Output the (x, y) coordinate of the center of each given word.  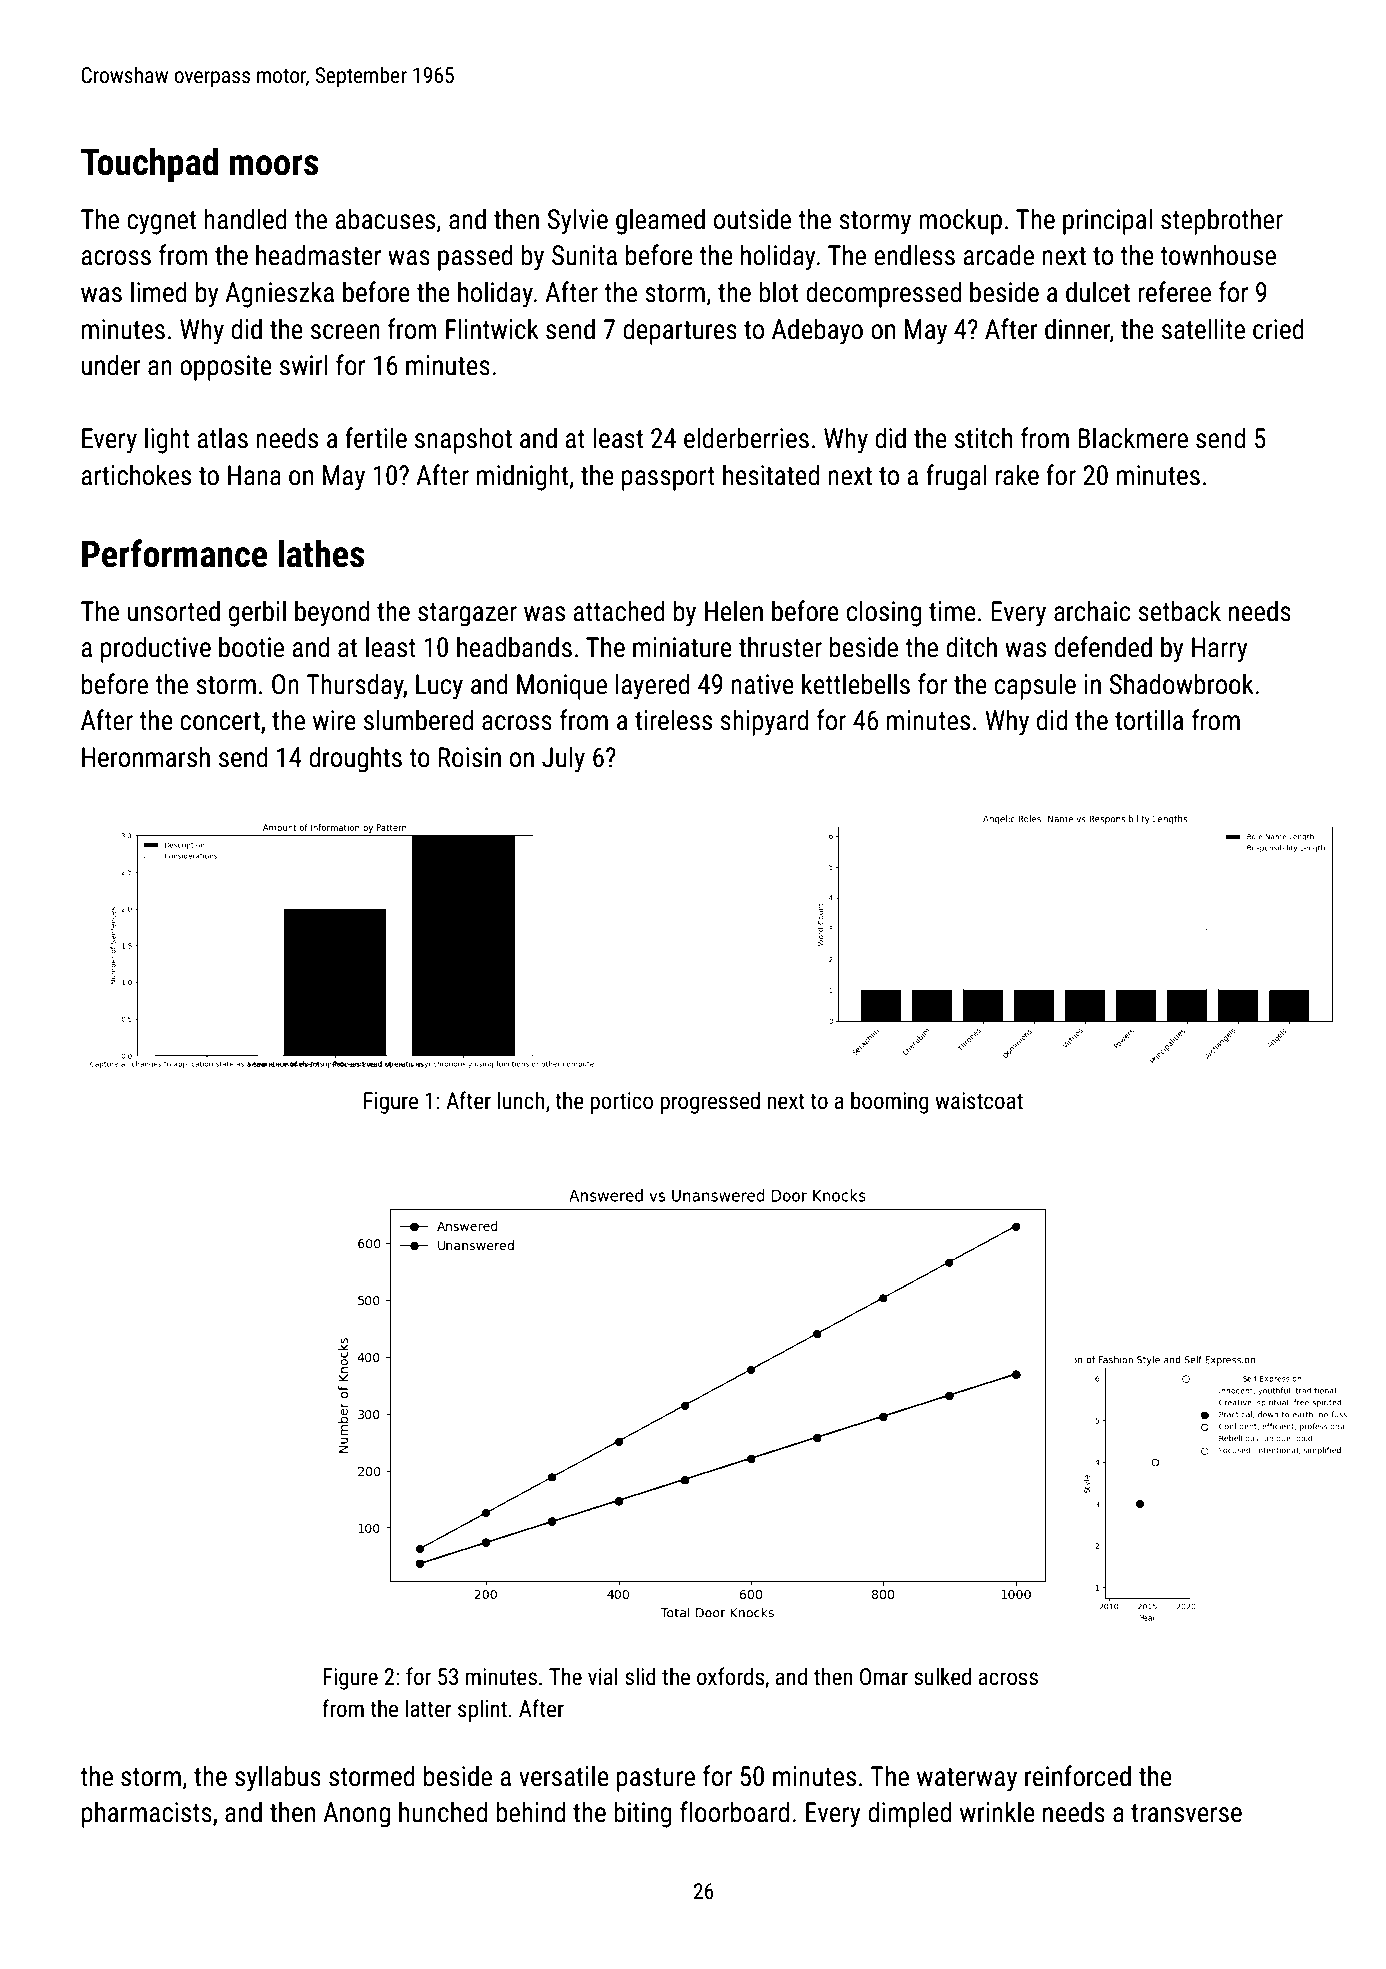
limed (159, 292)
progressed (710, 1102)
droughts (355, 759)
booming (890, 1102)
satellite (1203, 329)
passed (475, 257)
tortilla (1149, 720)
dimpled (909, 1814)
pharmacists (147, 1814)
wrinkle (997, 1812)
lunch (521, 1100)
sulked (942, 1676)
